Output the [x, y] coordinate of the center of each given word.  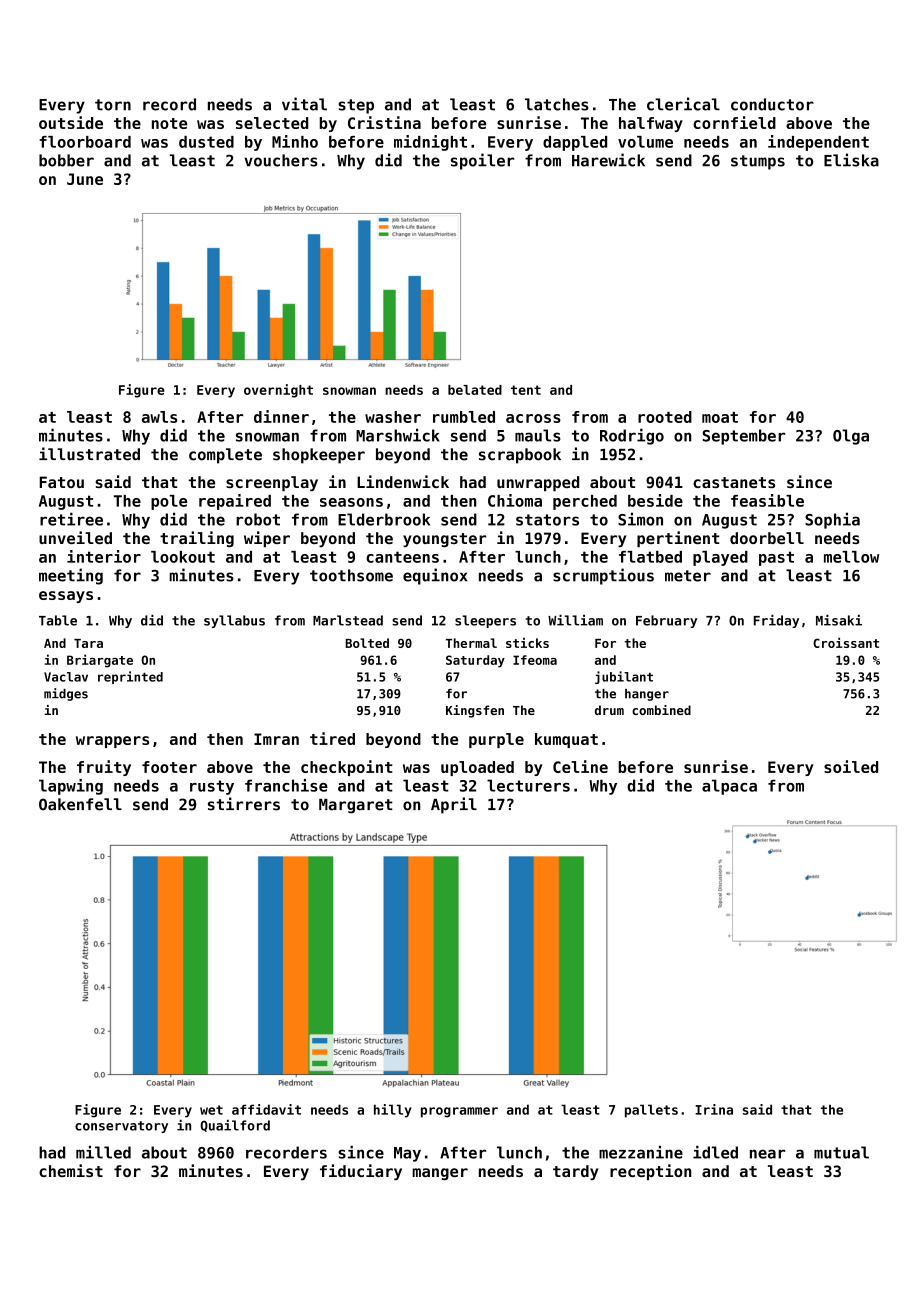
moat [720, 417]
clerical [683, 104]
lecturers [528, 785]
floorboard [85, 142]
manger [440, 1174]
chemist [71, 1170]
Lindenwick [403, 481]
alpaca [729, 787]
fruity [104, 768]
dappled [575, 143]
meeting [71, 576]
